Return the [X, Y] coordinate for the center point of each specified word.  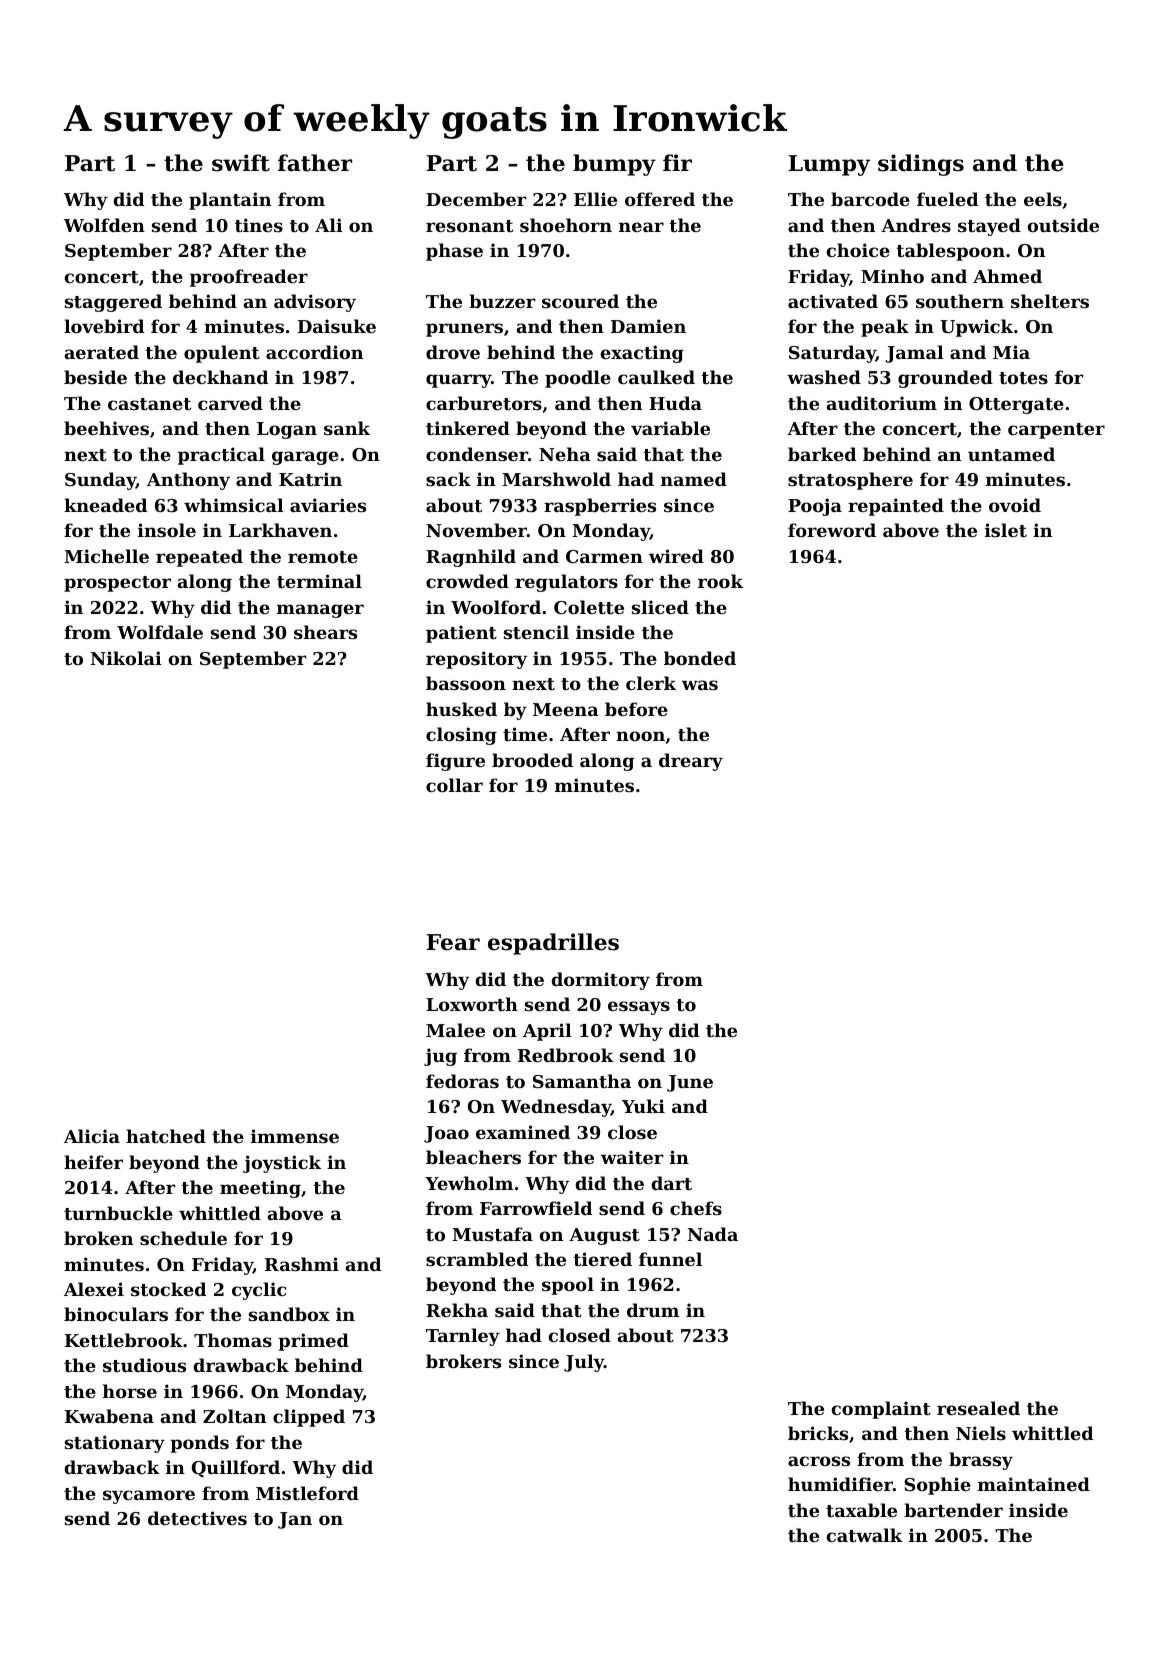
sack [448, 479]
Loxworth [472, 1004]
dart [671, 1183]
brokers [463, 1361]
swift [241, 163]
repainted [896, 507]
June [690, 1083]
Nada [713, 1234]
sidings [921, 165]
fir [677, 162]
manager [320, 611]
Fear [453, 942]
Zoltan [234, 1416]
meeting [260, 1189]
